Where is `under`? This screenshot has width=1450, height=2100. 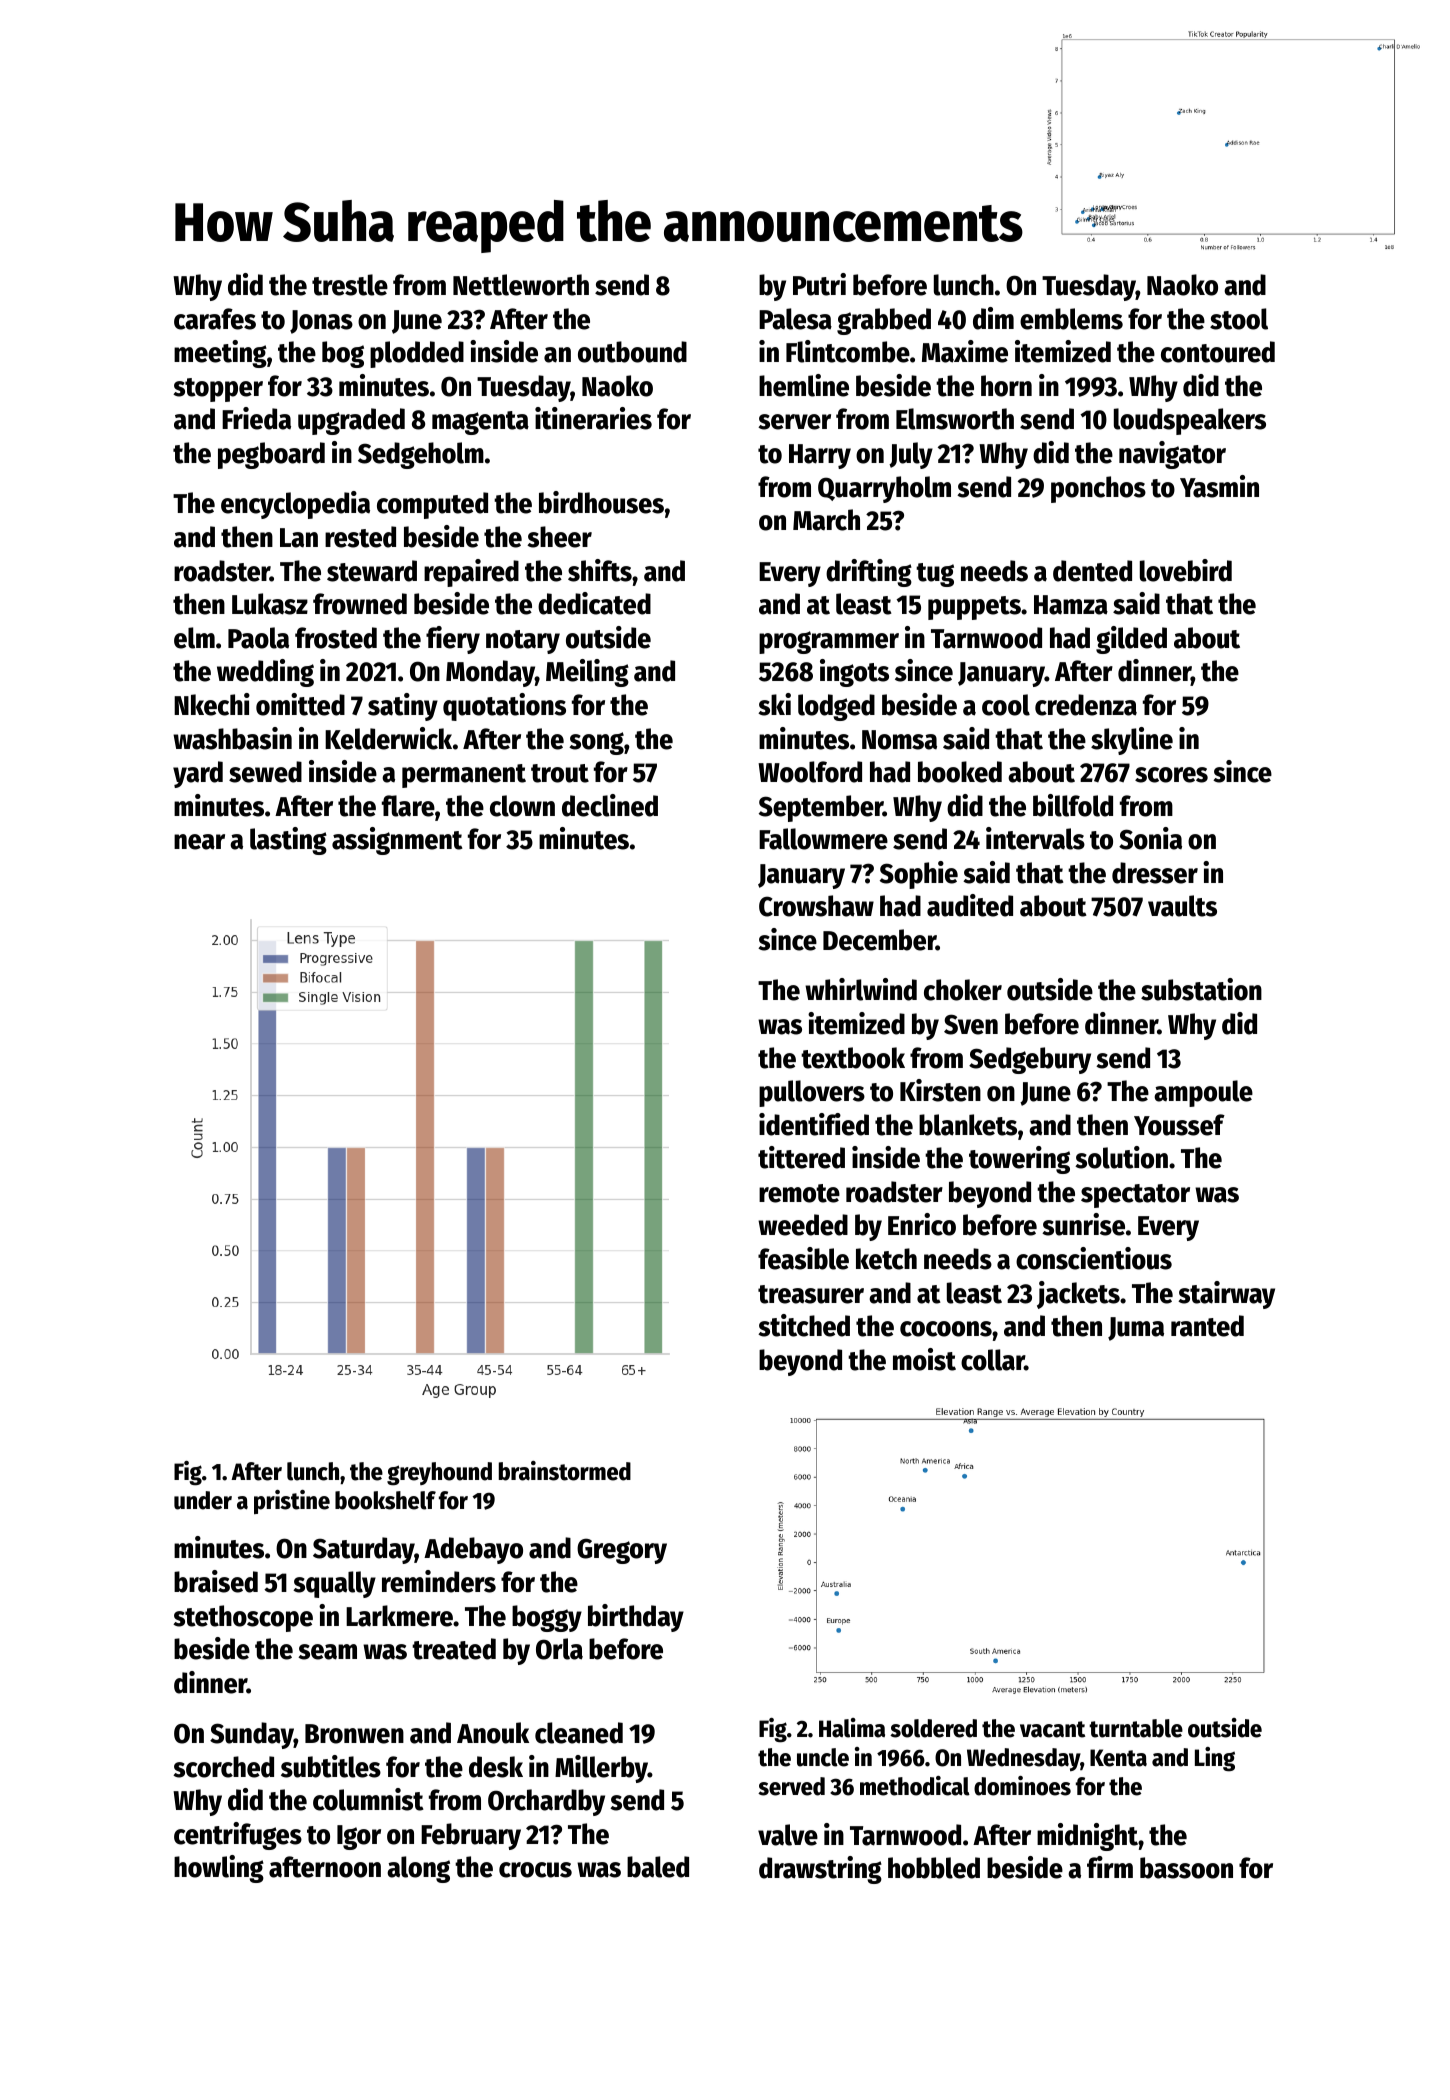
under is located at coordinates (203, 1500).
